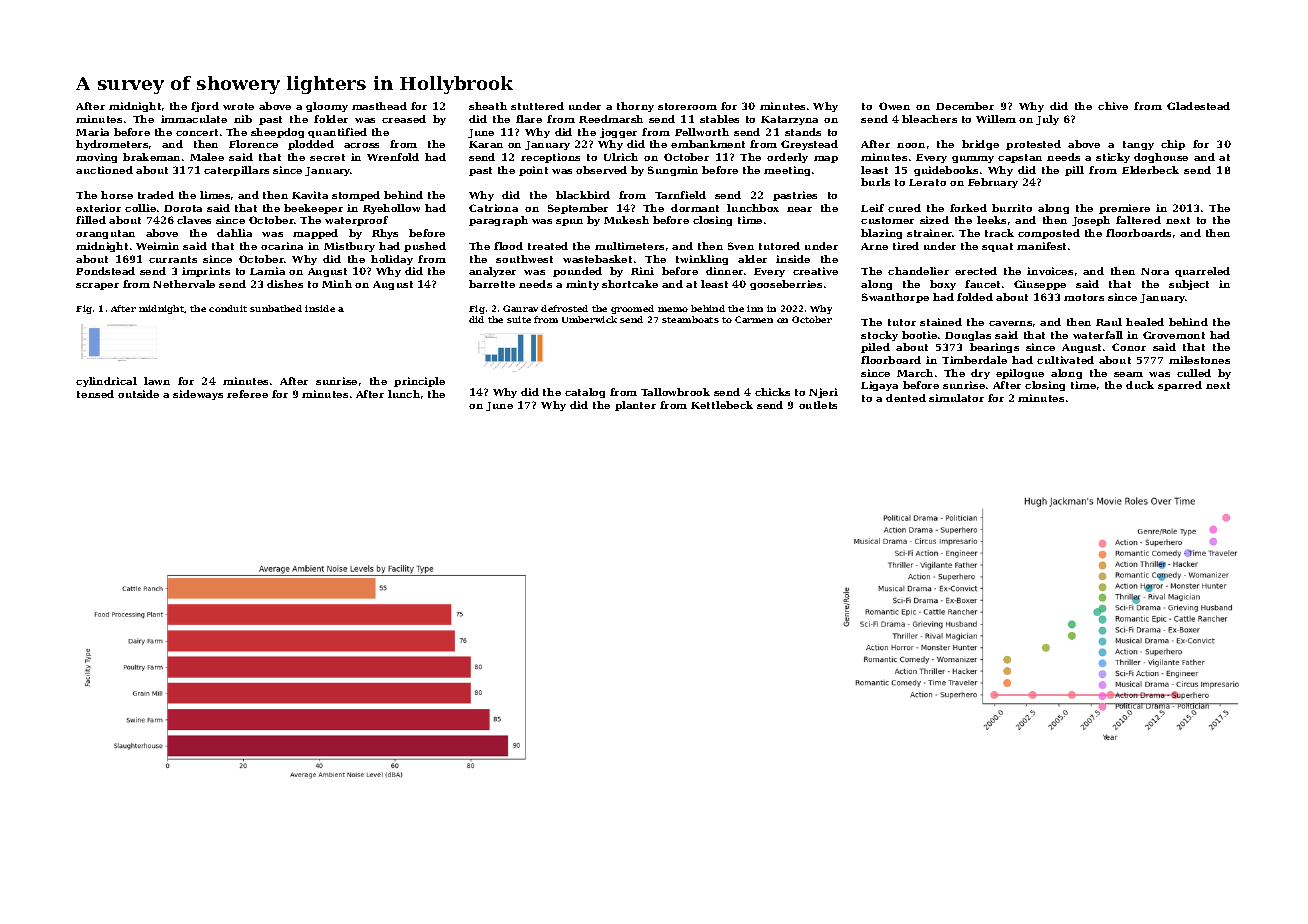 Image resolution: width=1308 pixels, height=924 pixels. What do you see at coordinates (719, 119) in the screenshot?
I see `stables` at bounding box center [719, 119].
